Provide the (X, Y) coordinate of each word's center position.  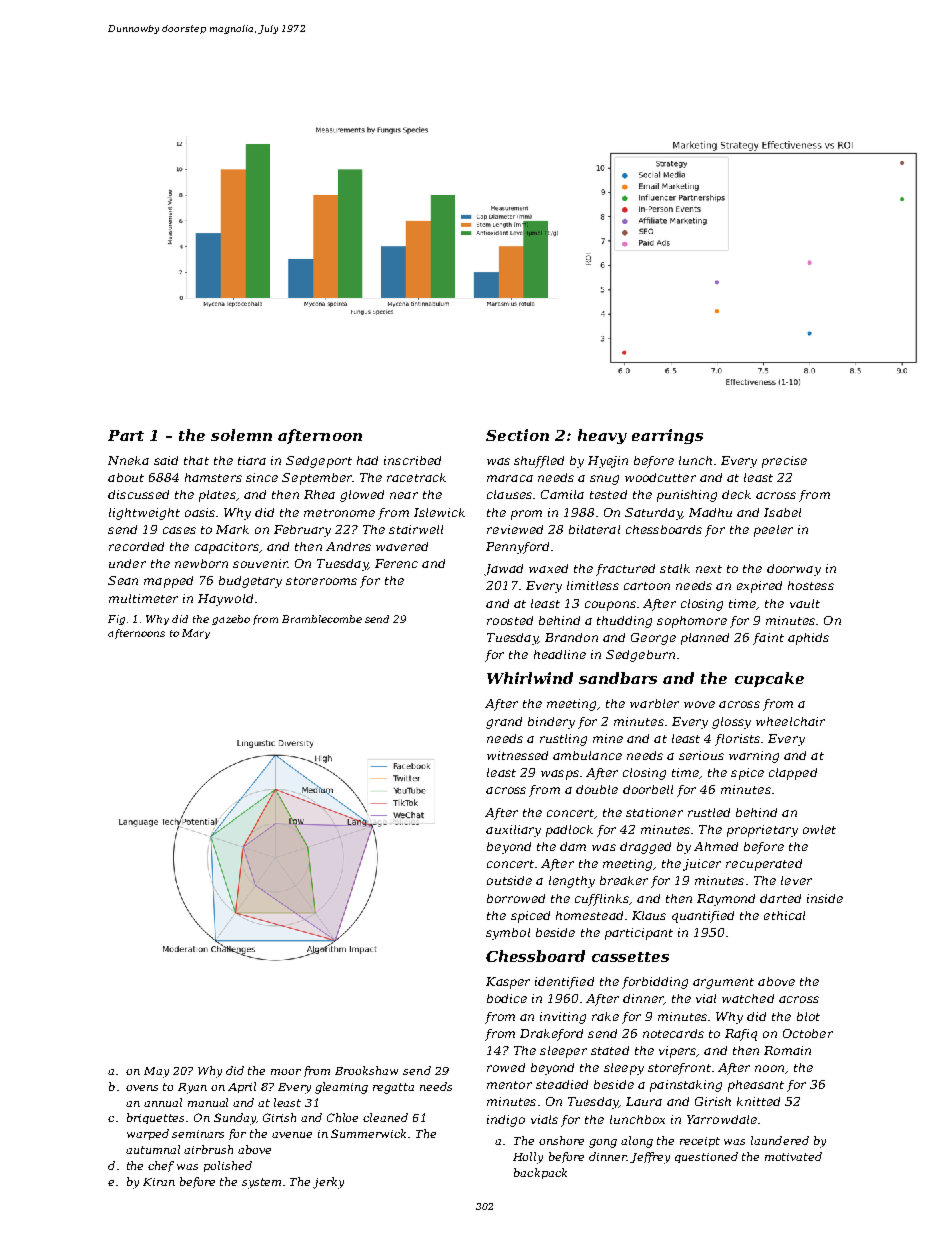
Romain (787, 1050)
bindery (551, 723)
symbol (508, 934)
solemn (241, 435)
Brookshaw (366, 1070)
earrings (667, 436)
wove (699, 704)
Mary (196, 634)
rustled (709, 812)
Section (517, 435)
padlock (569, 831)
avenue (292, 1135)
